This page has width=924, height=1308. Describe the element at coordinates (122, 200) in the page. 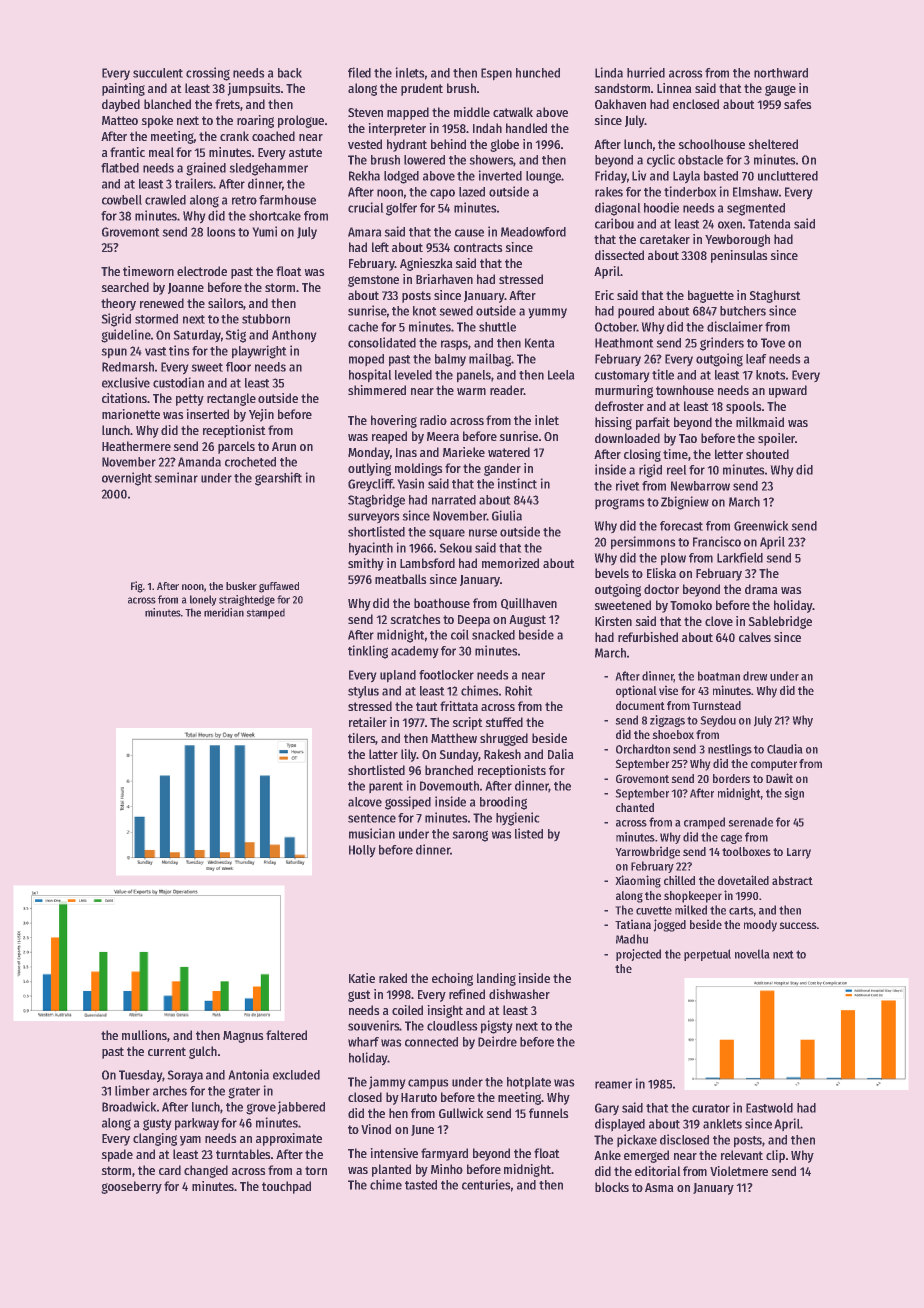

I see `cowbell` at that location.
